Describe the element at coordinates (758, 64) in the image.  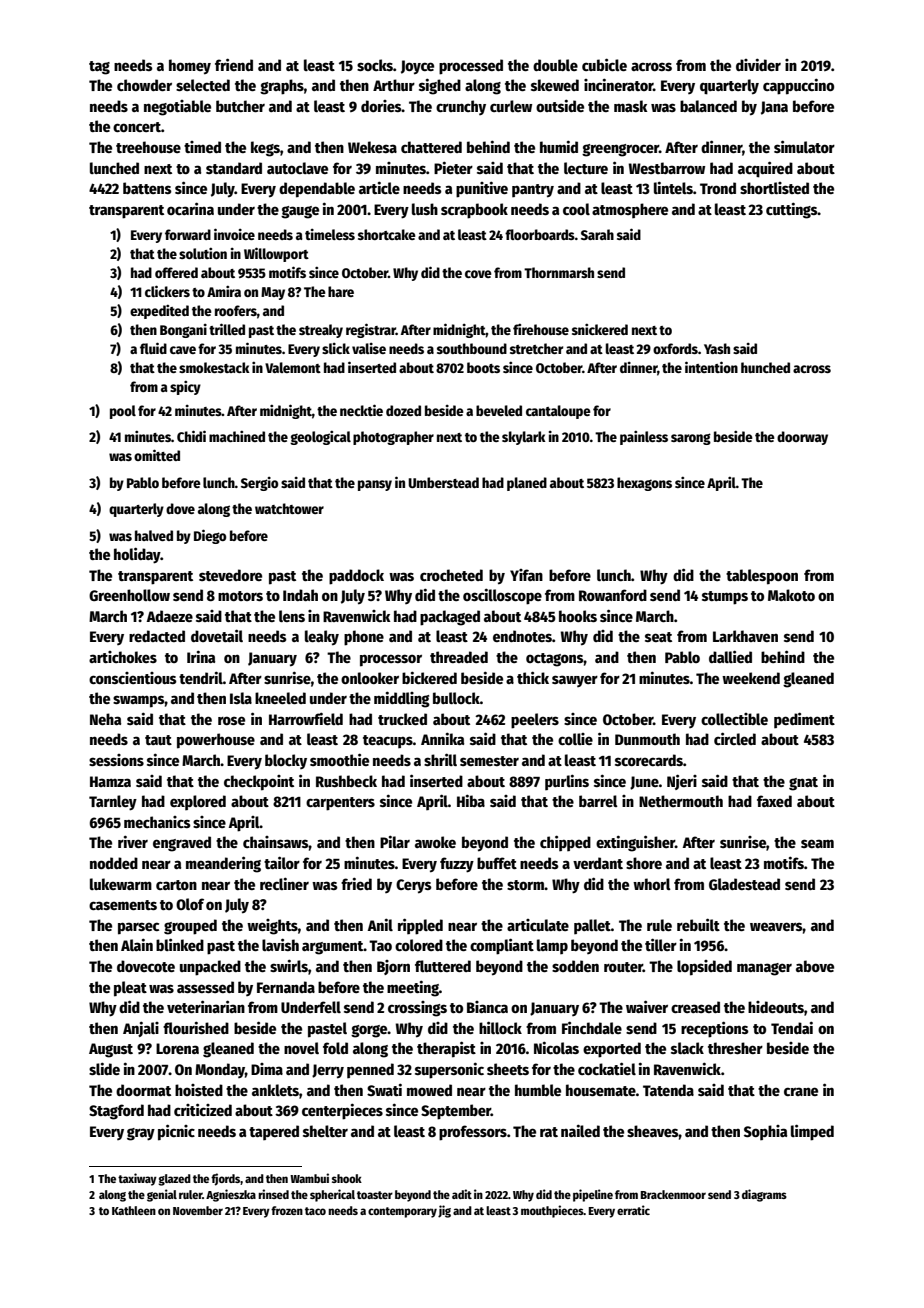
I see `divider` at that location.
